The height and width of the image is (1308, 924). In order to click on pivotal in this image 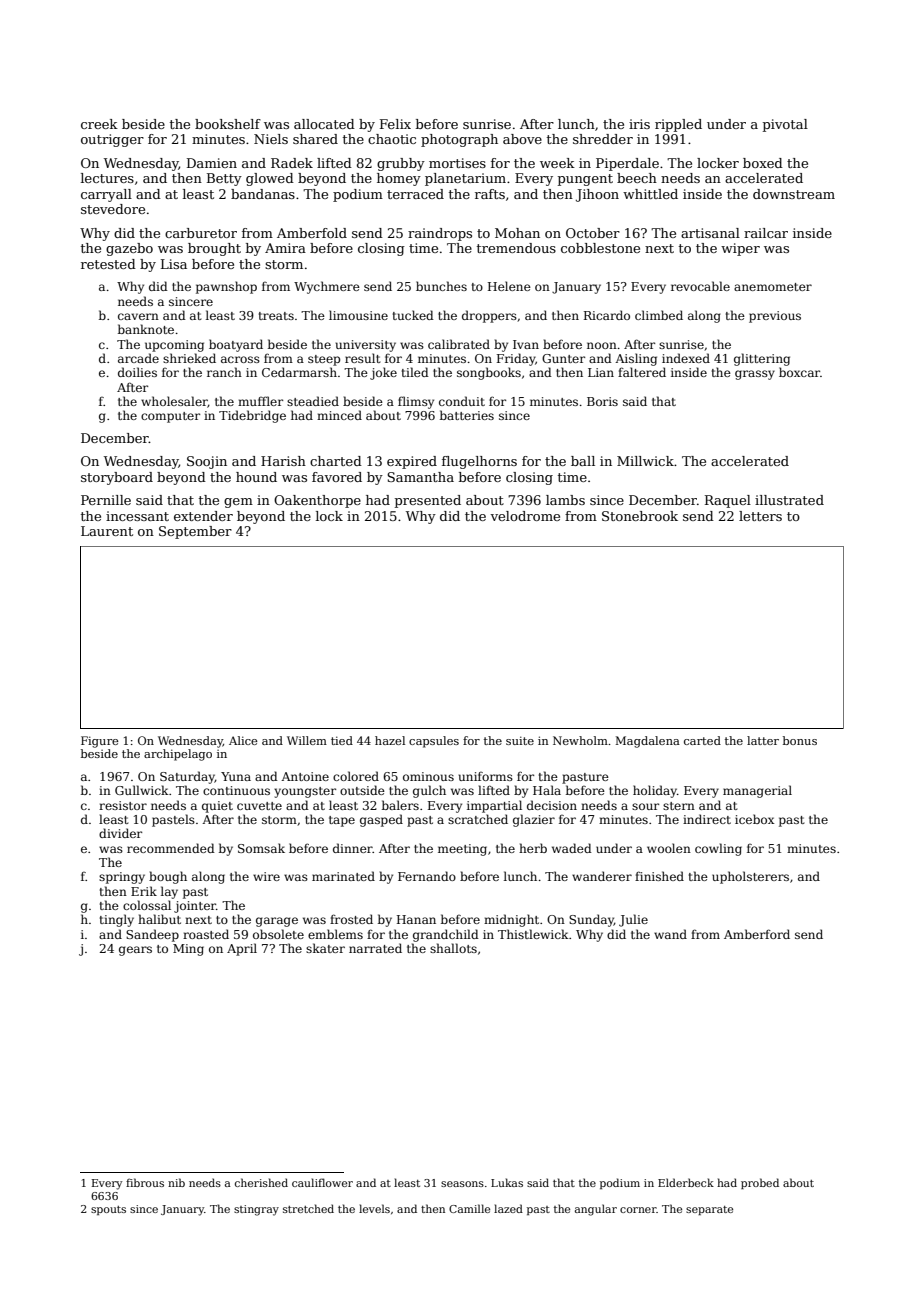, I will do `click(785, 125)`.
